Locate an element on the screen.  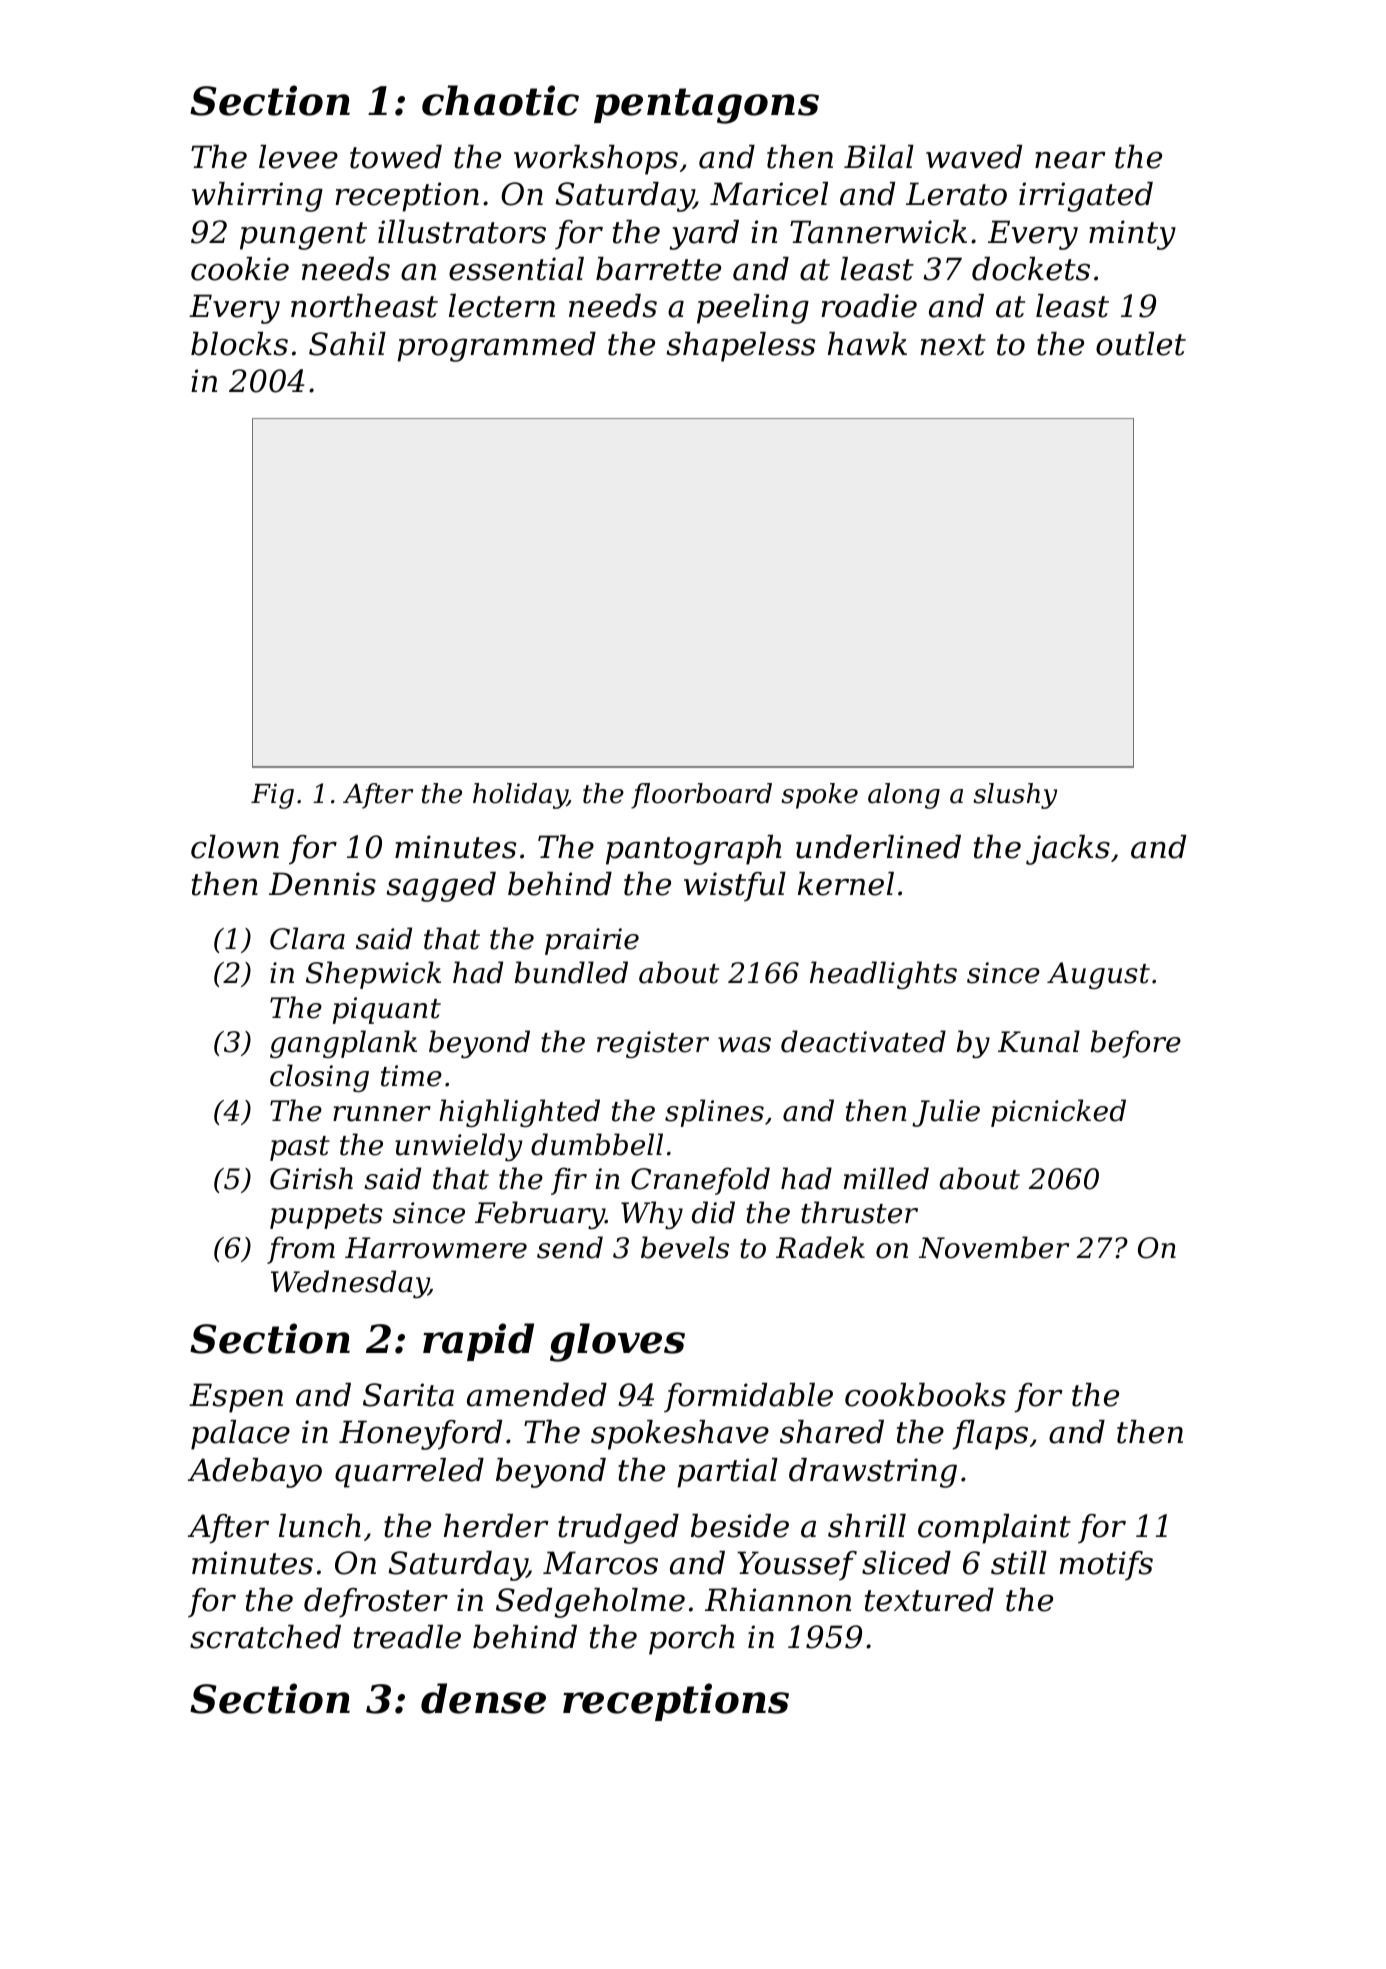
flaps is located at coordinates (990, 1435).
